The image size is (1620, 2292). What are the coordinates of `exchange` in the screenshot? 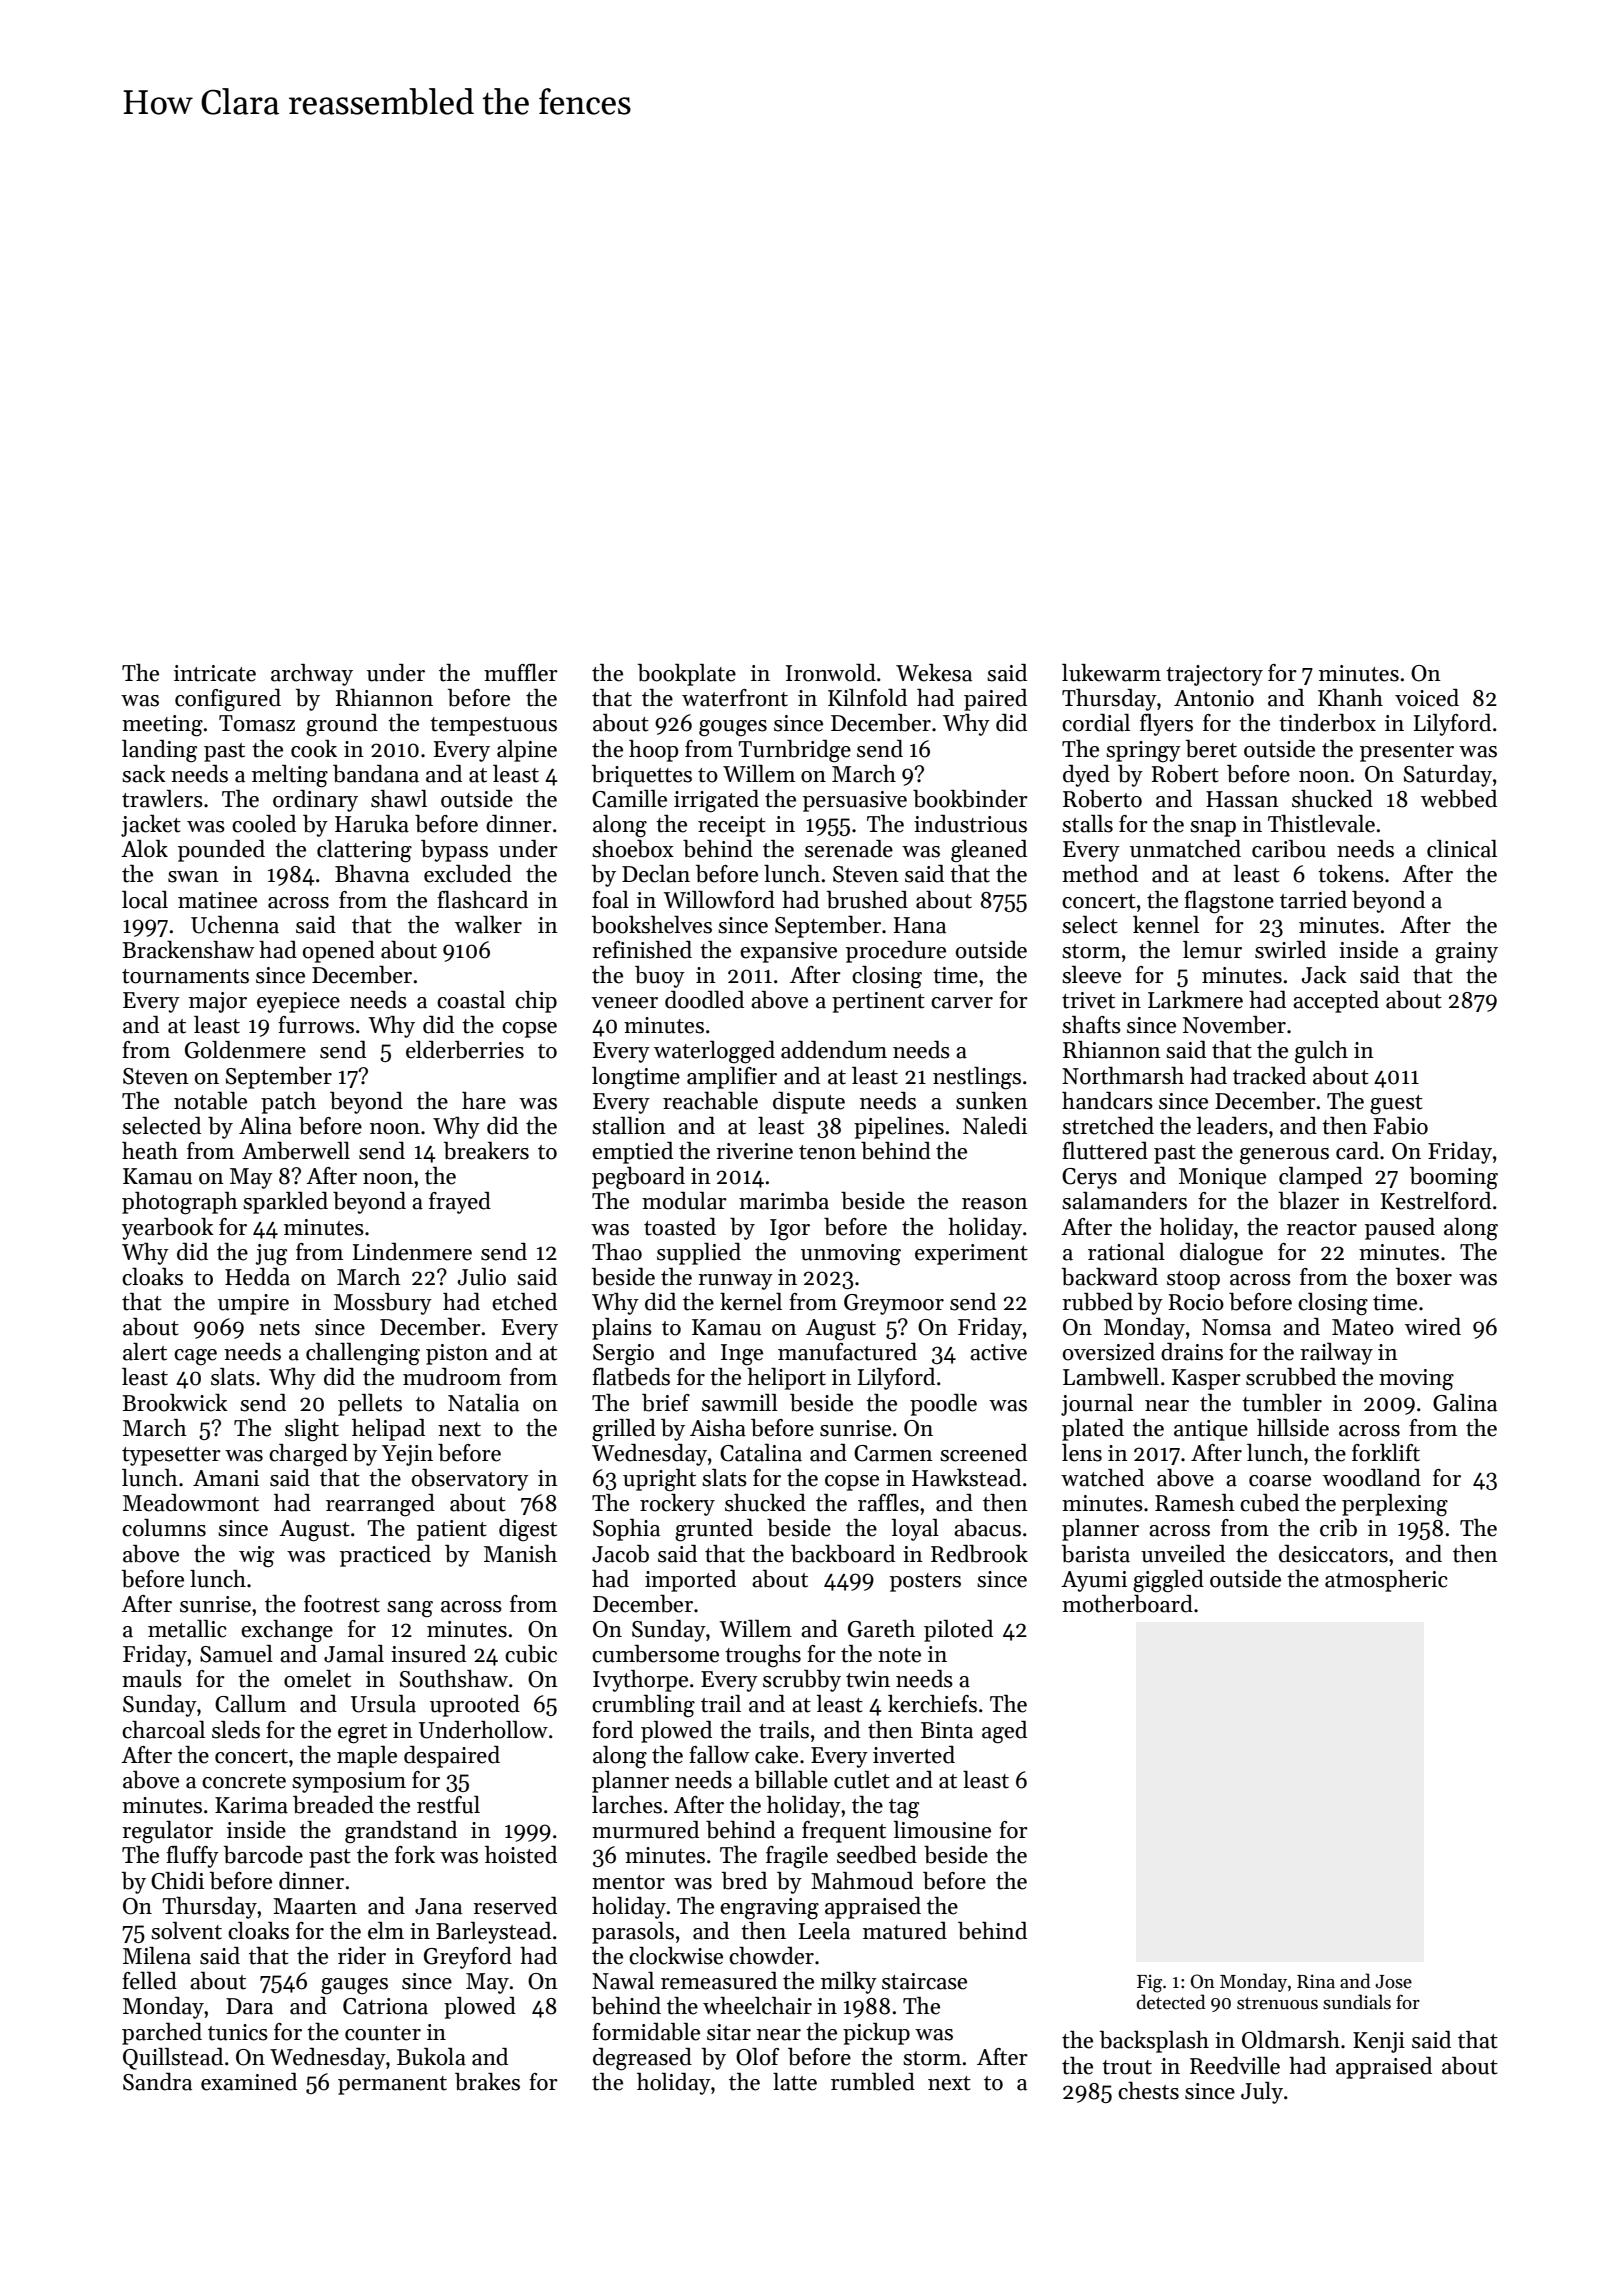 It's located at (287, 1631).
